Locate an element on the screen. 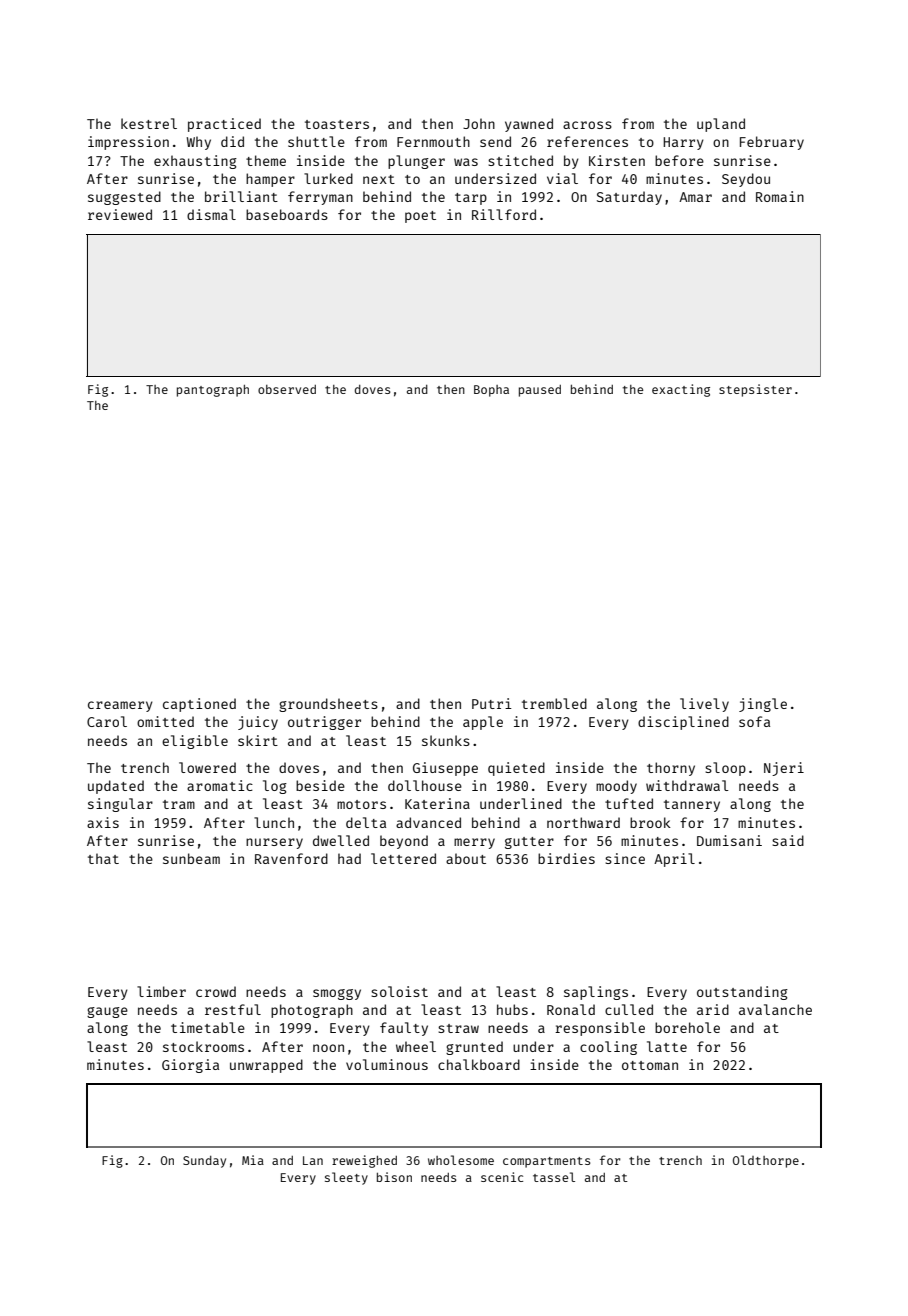 This screenshot has height=1316, width=908. apple is located at coordinates (483, 723).
